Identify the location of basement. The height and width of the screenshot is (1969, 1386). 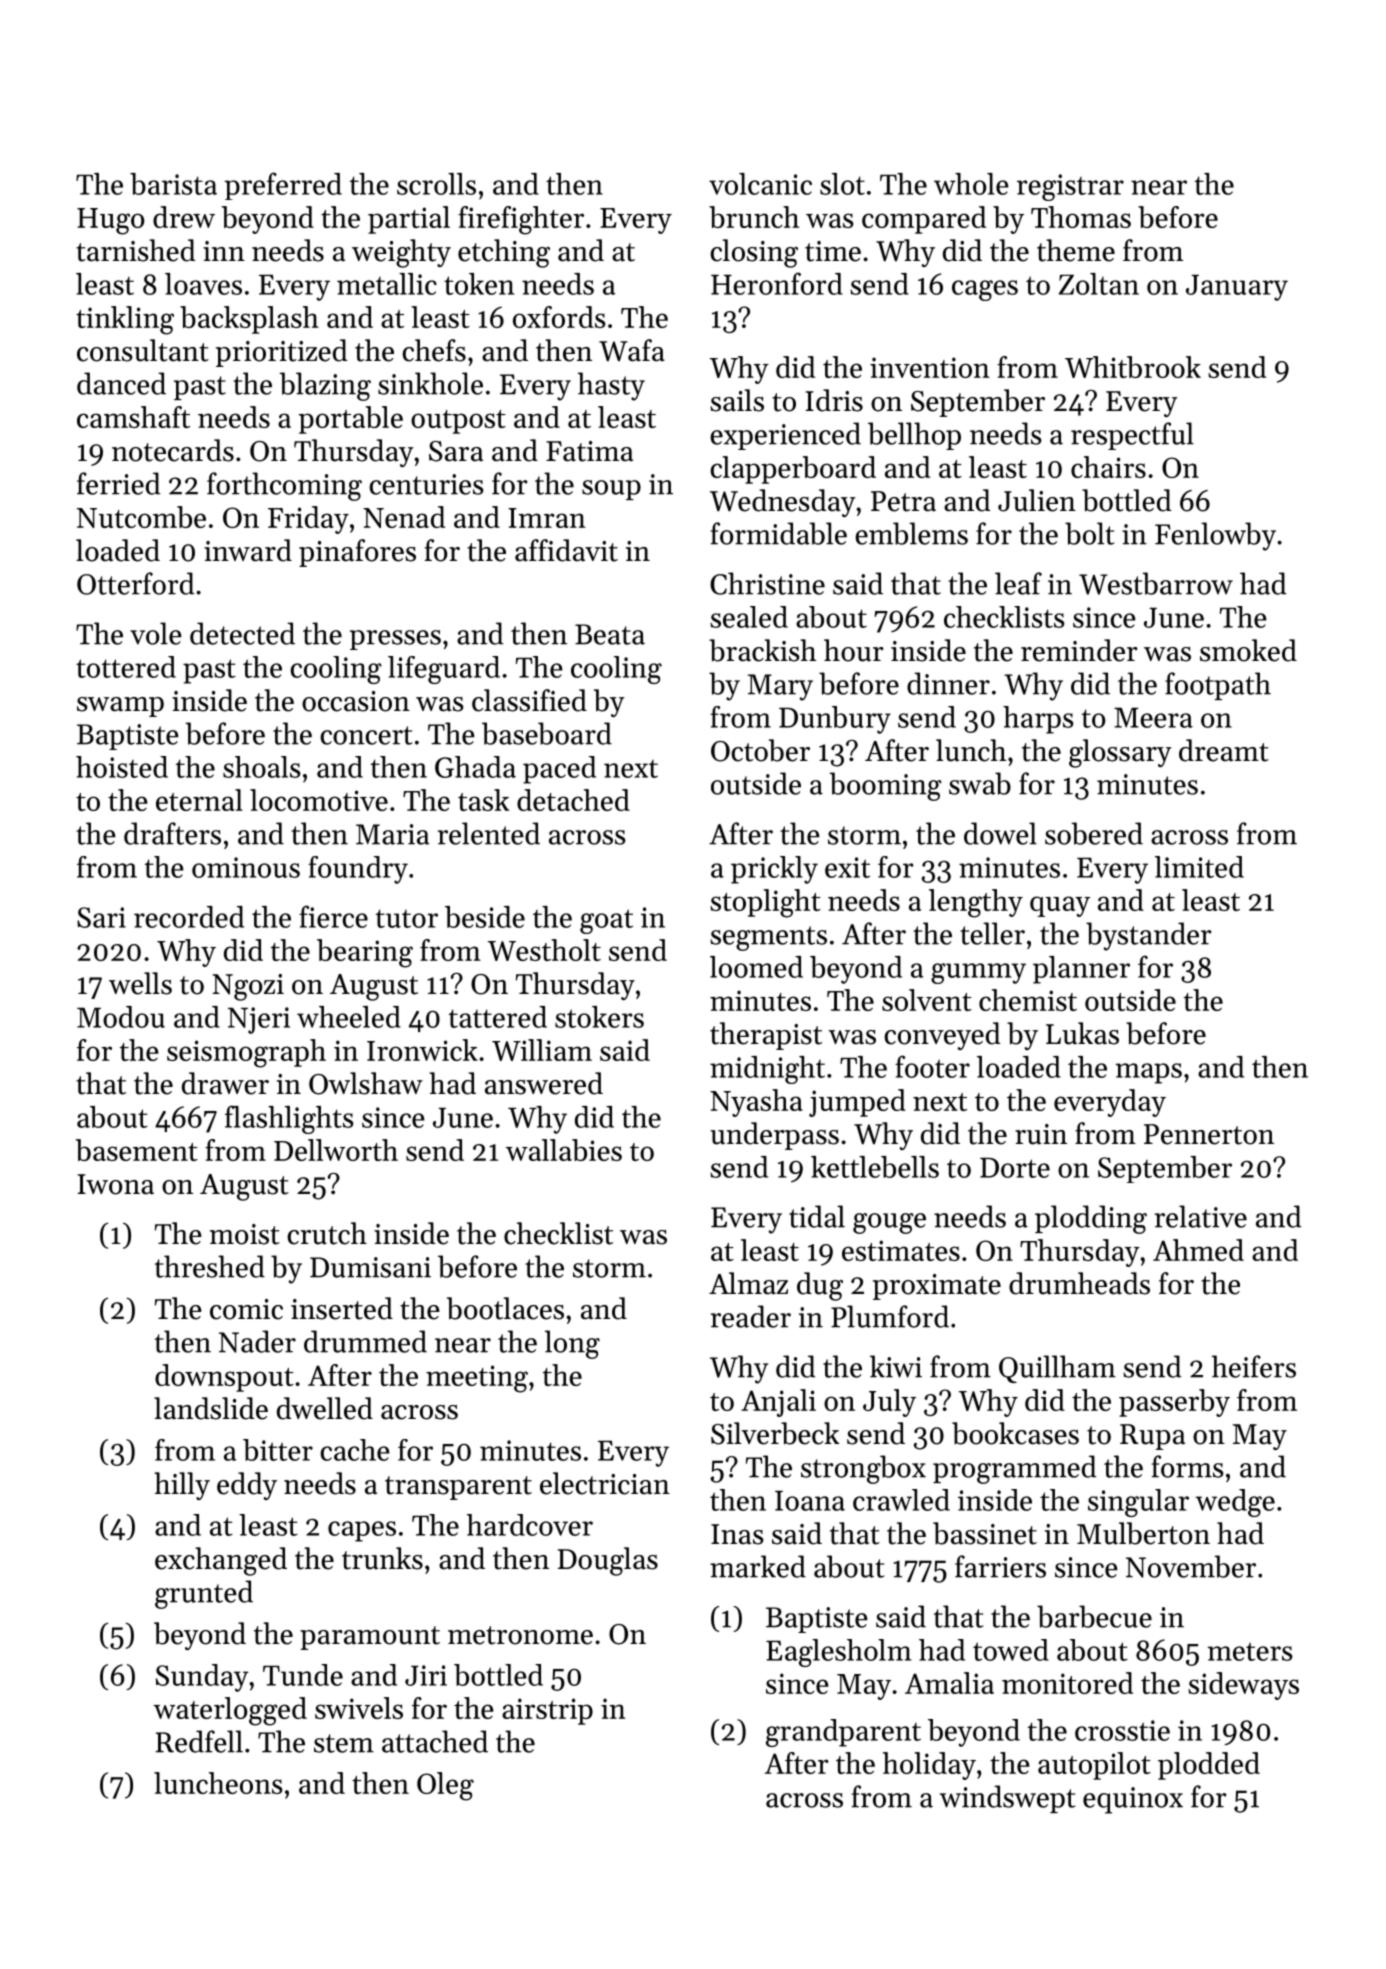
(137, 1150).
